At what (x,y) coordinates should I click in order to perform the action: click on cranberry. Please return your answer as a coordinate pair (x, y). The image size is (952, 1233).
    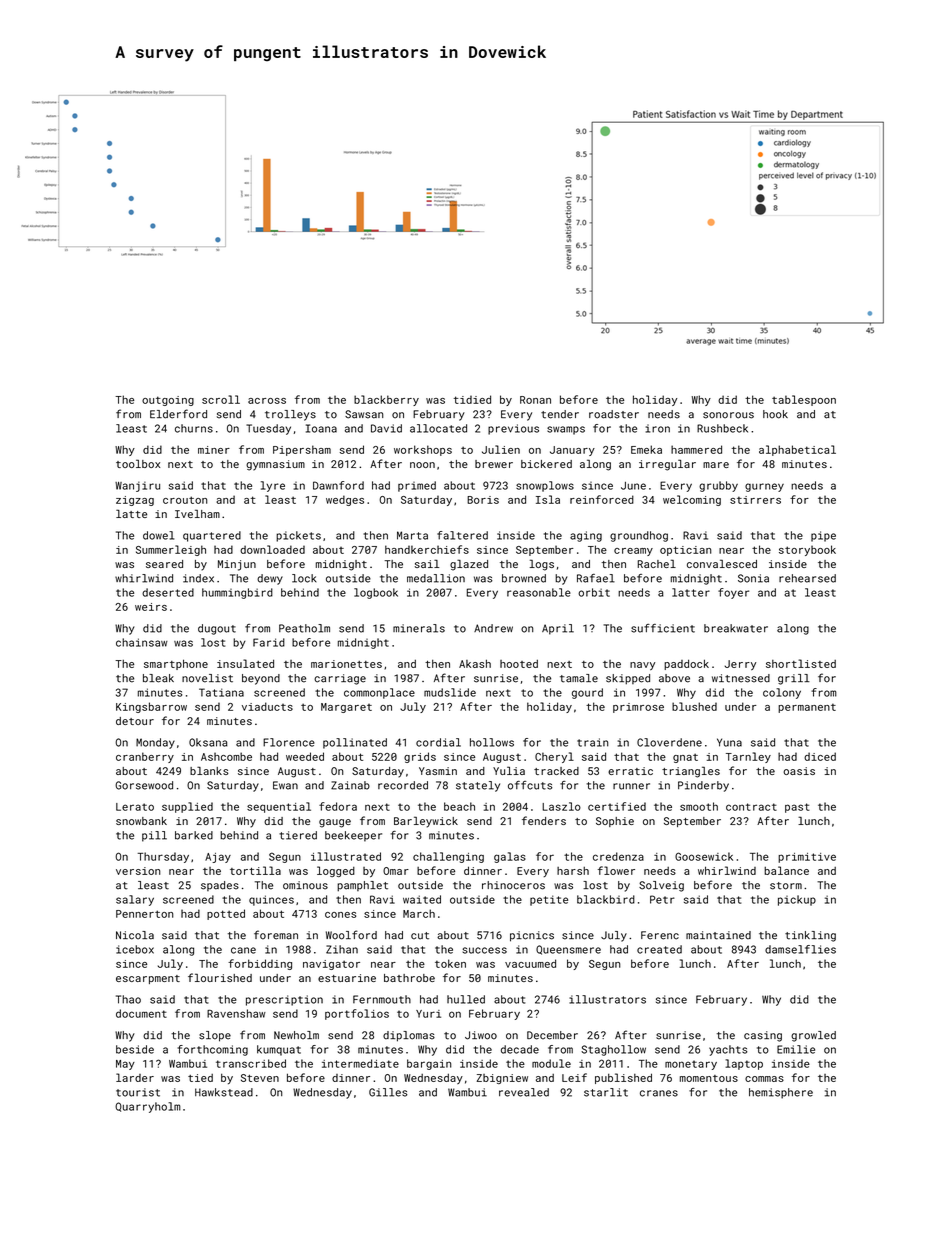
    Looking at the image, I should click on (145, 757).
